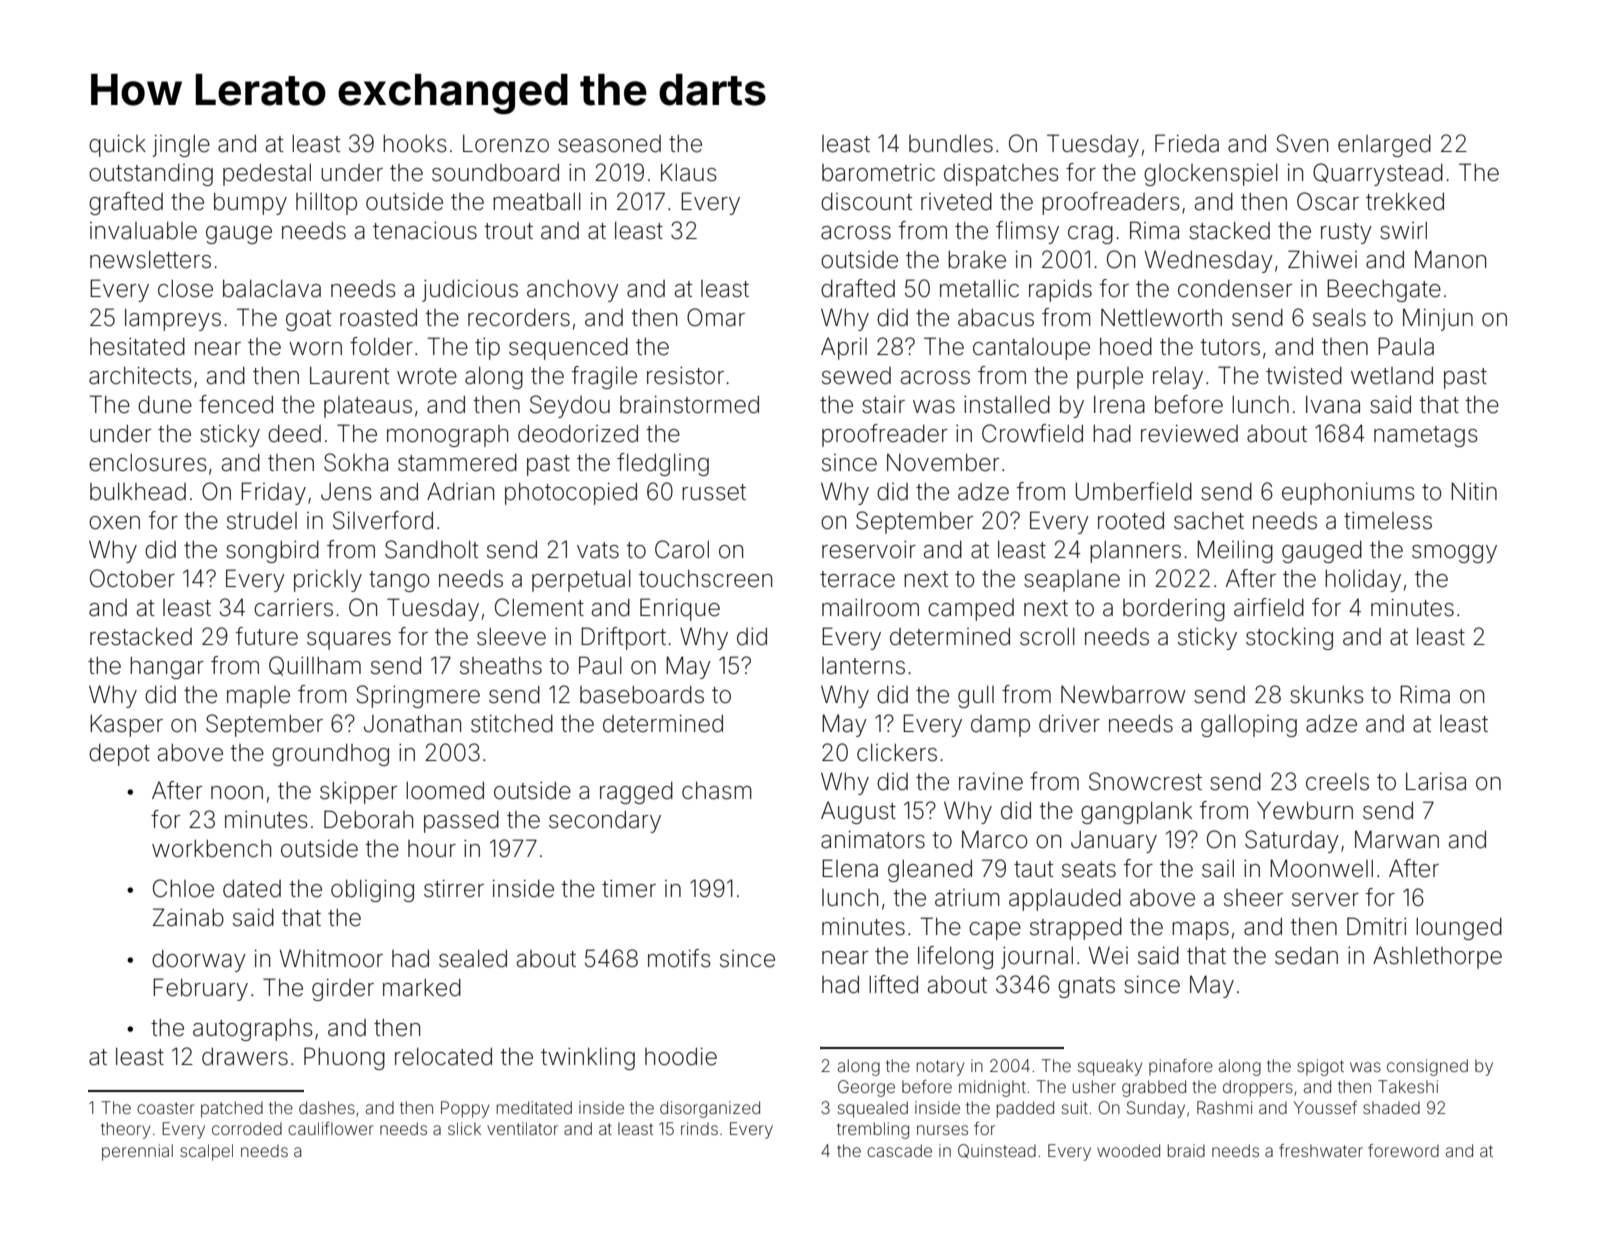 Image resolution: width=1600 pixels, height=1237 pixels. What do you see at coordinates (609, 144) in the image?
I see `seasoned` at bounding box center [609, 144].
